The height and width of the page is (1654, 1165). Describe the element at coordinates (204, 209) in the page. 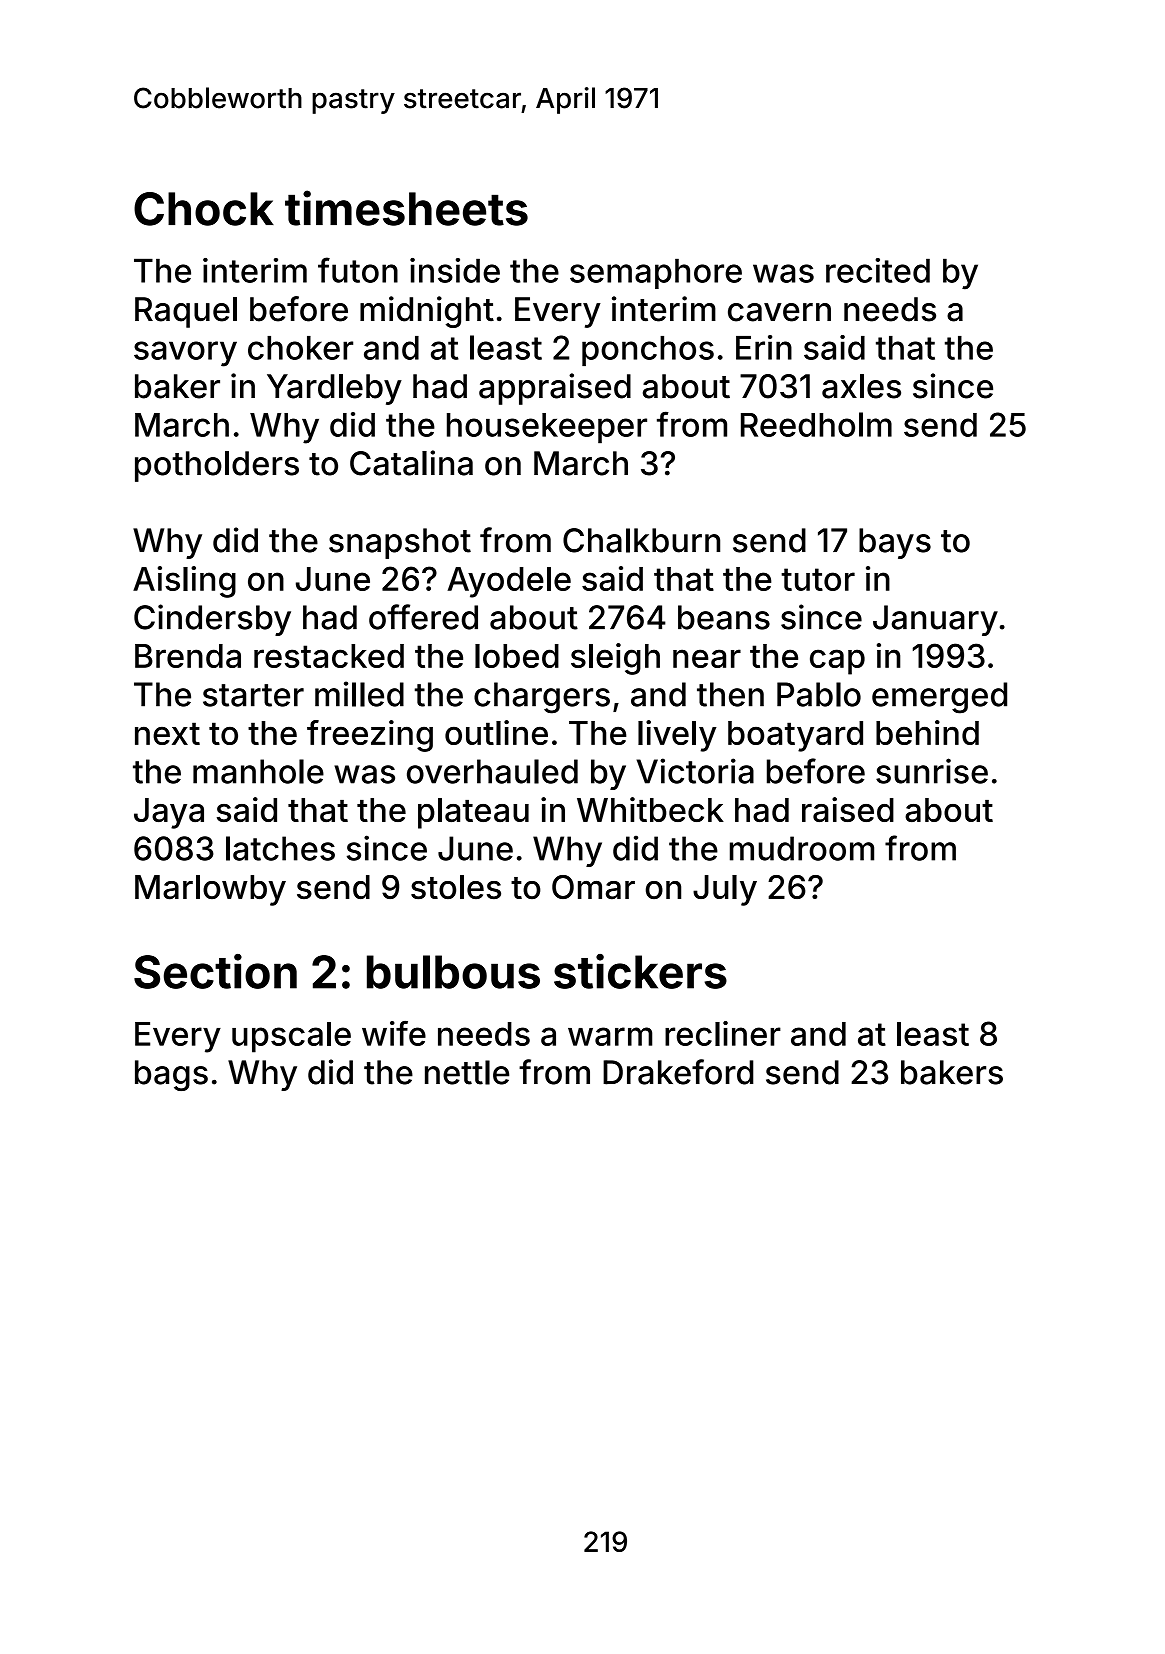

I see `Chock` at that location.
